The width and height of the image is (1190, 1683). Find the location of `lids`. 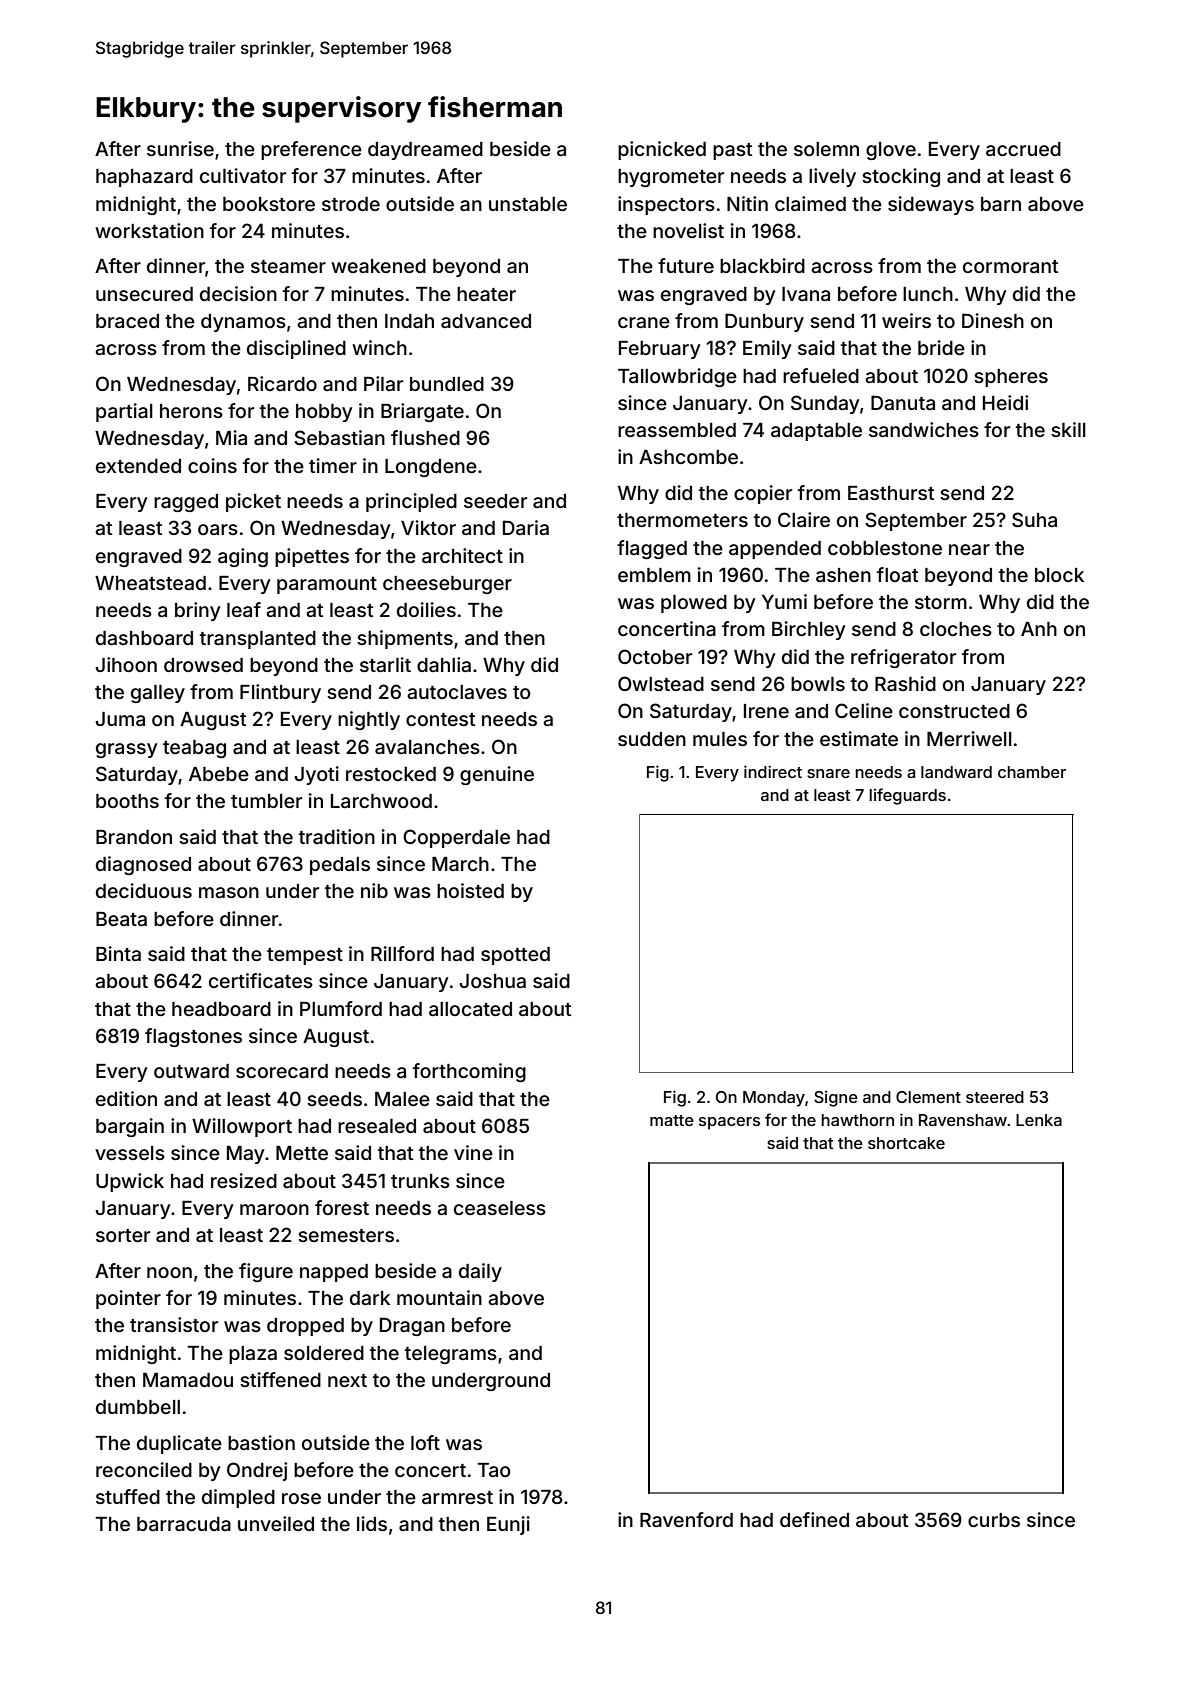

lids is located at coordinates (372, 1523).
